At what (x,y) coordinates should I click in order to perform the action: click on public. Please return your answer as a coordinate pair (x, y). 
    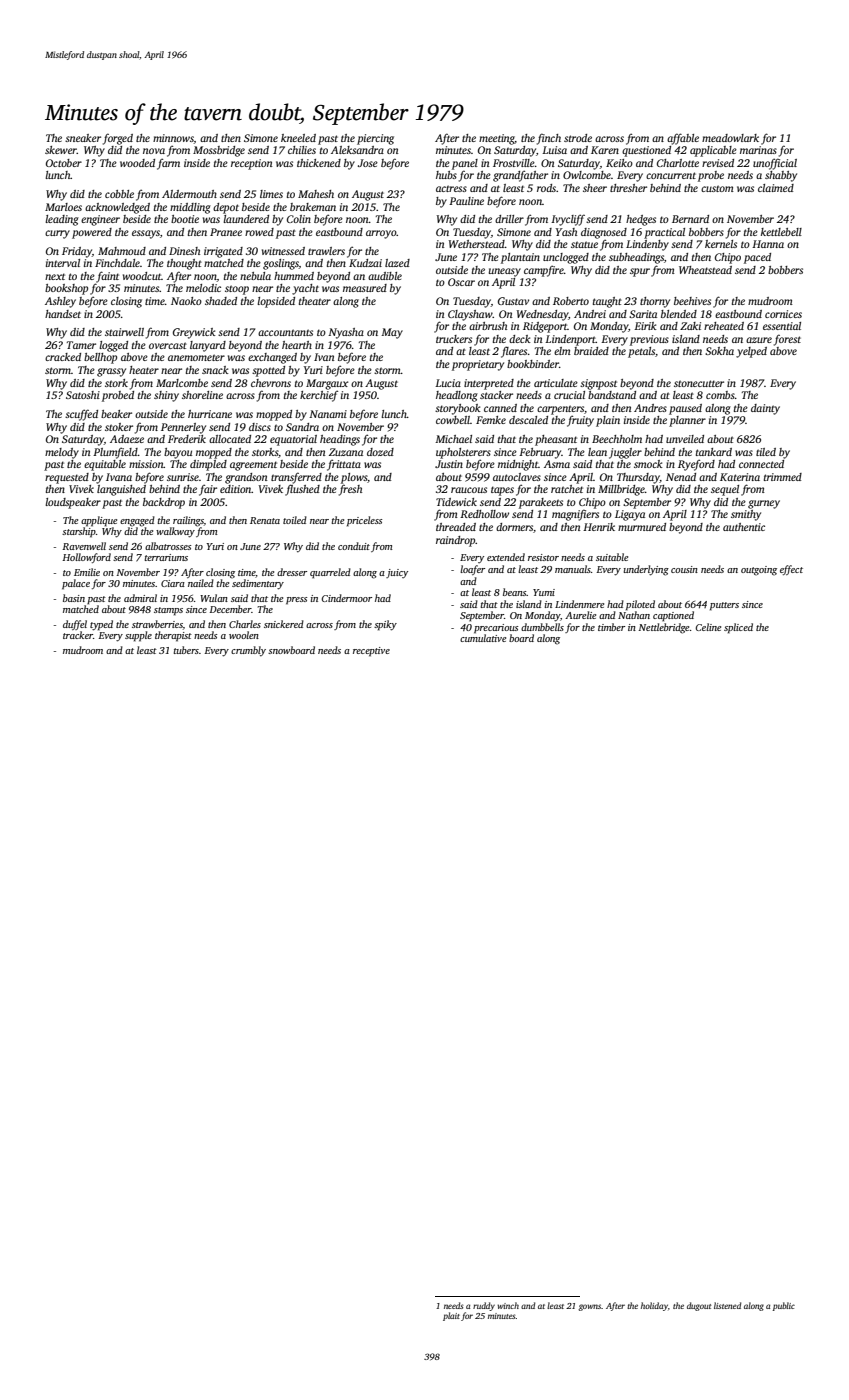
    Looking at the image, I should click on (784, 1306).
